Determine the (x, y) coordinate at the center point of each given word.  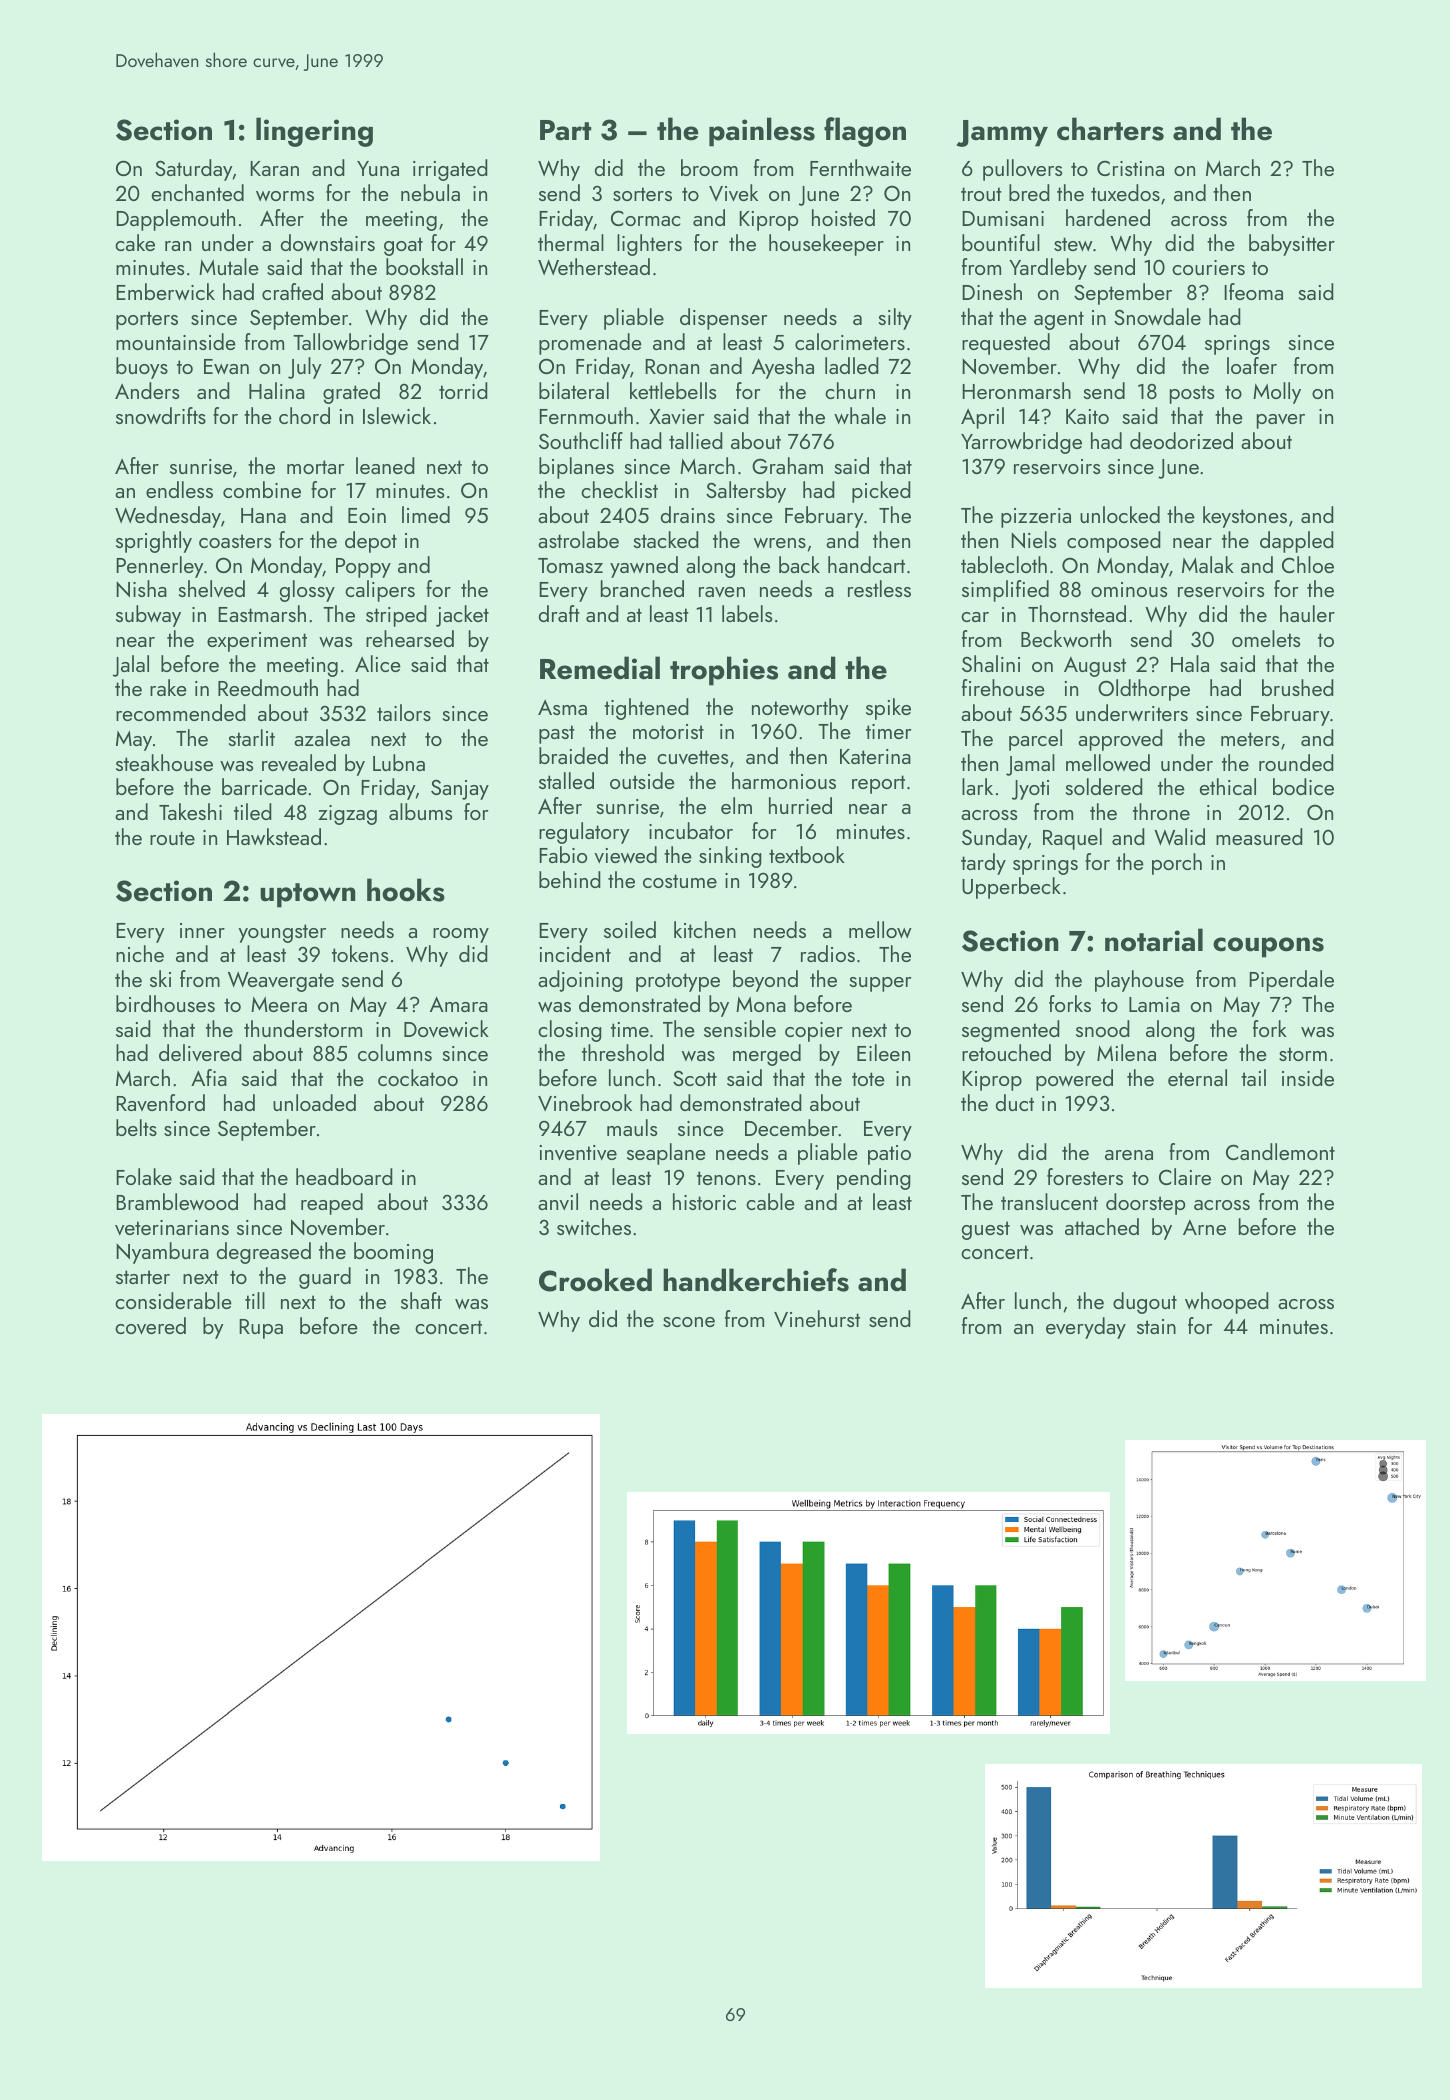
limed (426, 514)
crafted (292, 291)
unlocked (1120, 514)
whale (860, 415)
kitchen (705, 929)
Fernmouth (586, 415)
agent (1059, 320)
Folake (144, 1176)
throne (1161, 811)
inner (202, 930)
